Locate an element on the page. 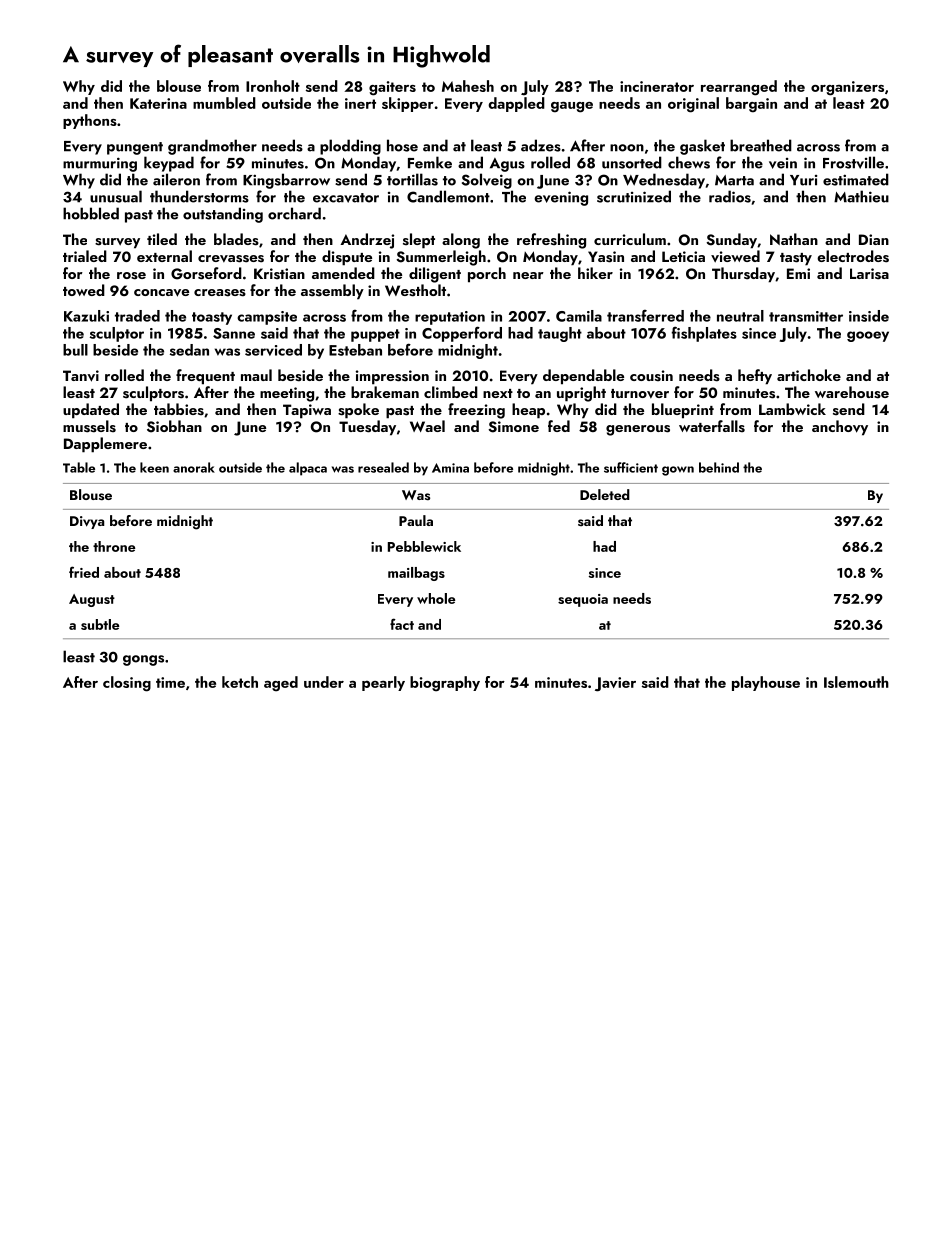 The height and width of the page is (1233, 952). hiker is located at coordinates (595, 273).
